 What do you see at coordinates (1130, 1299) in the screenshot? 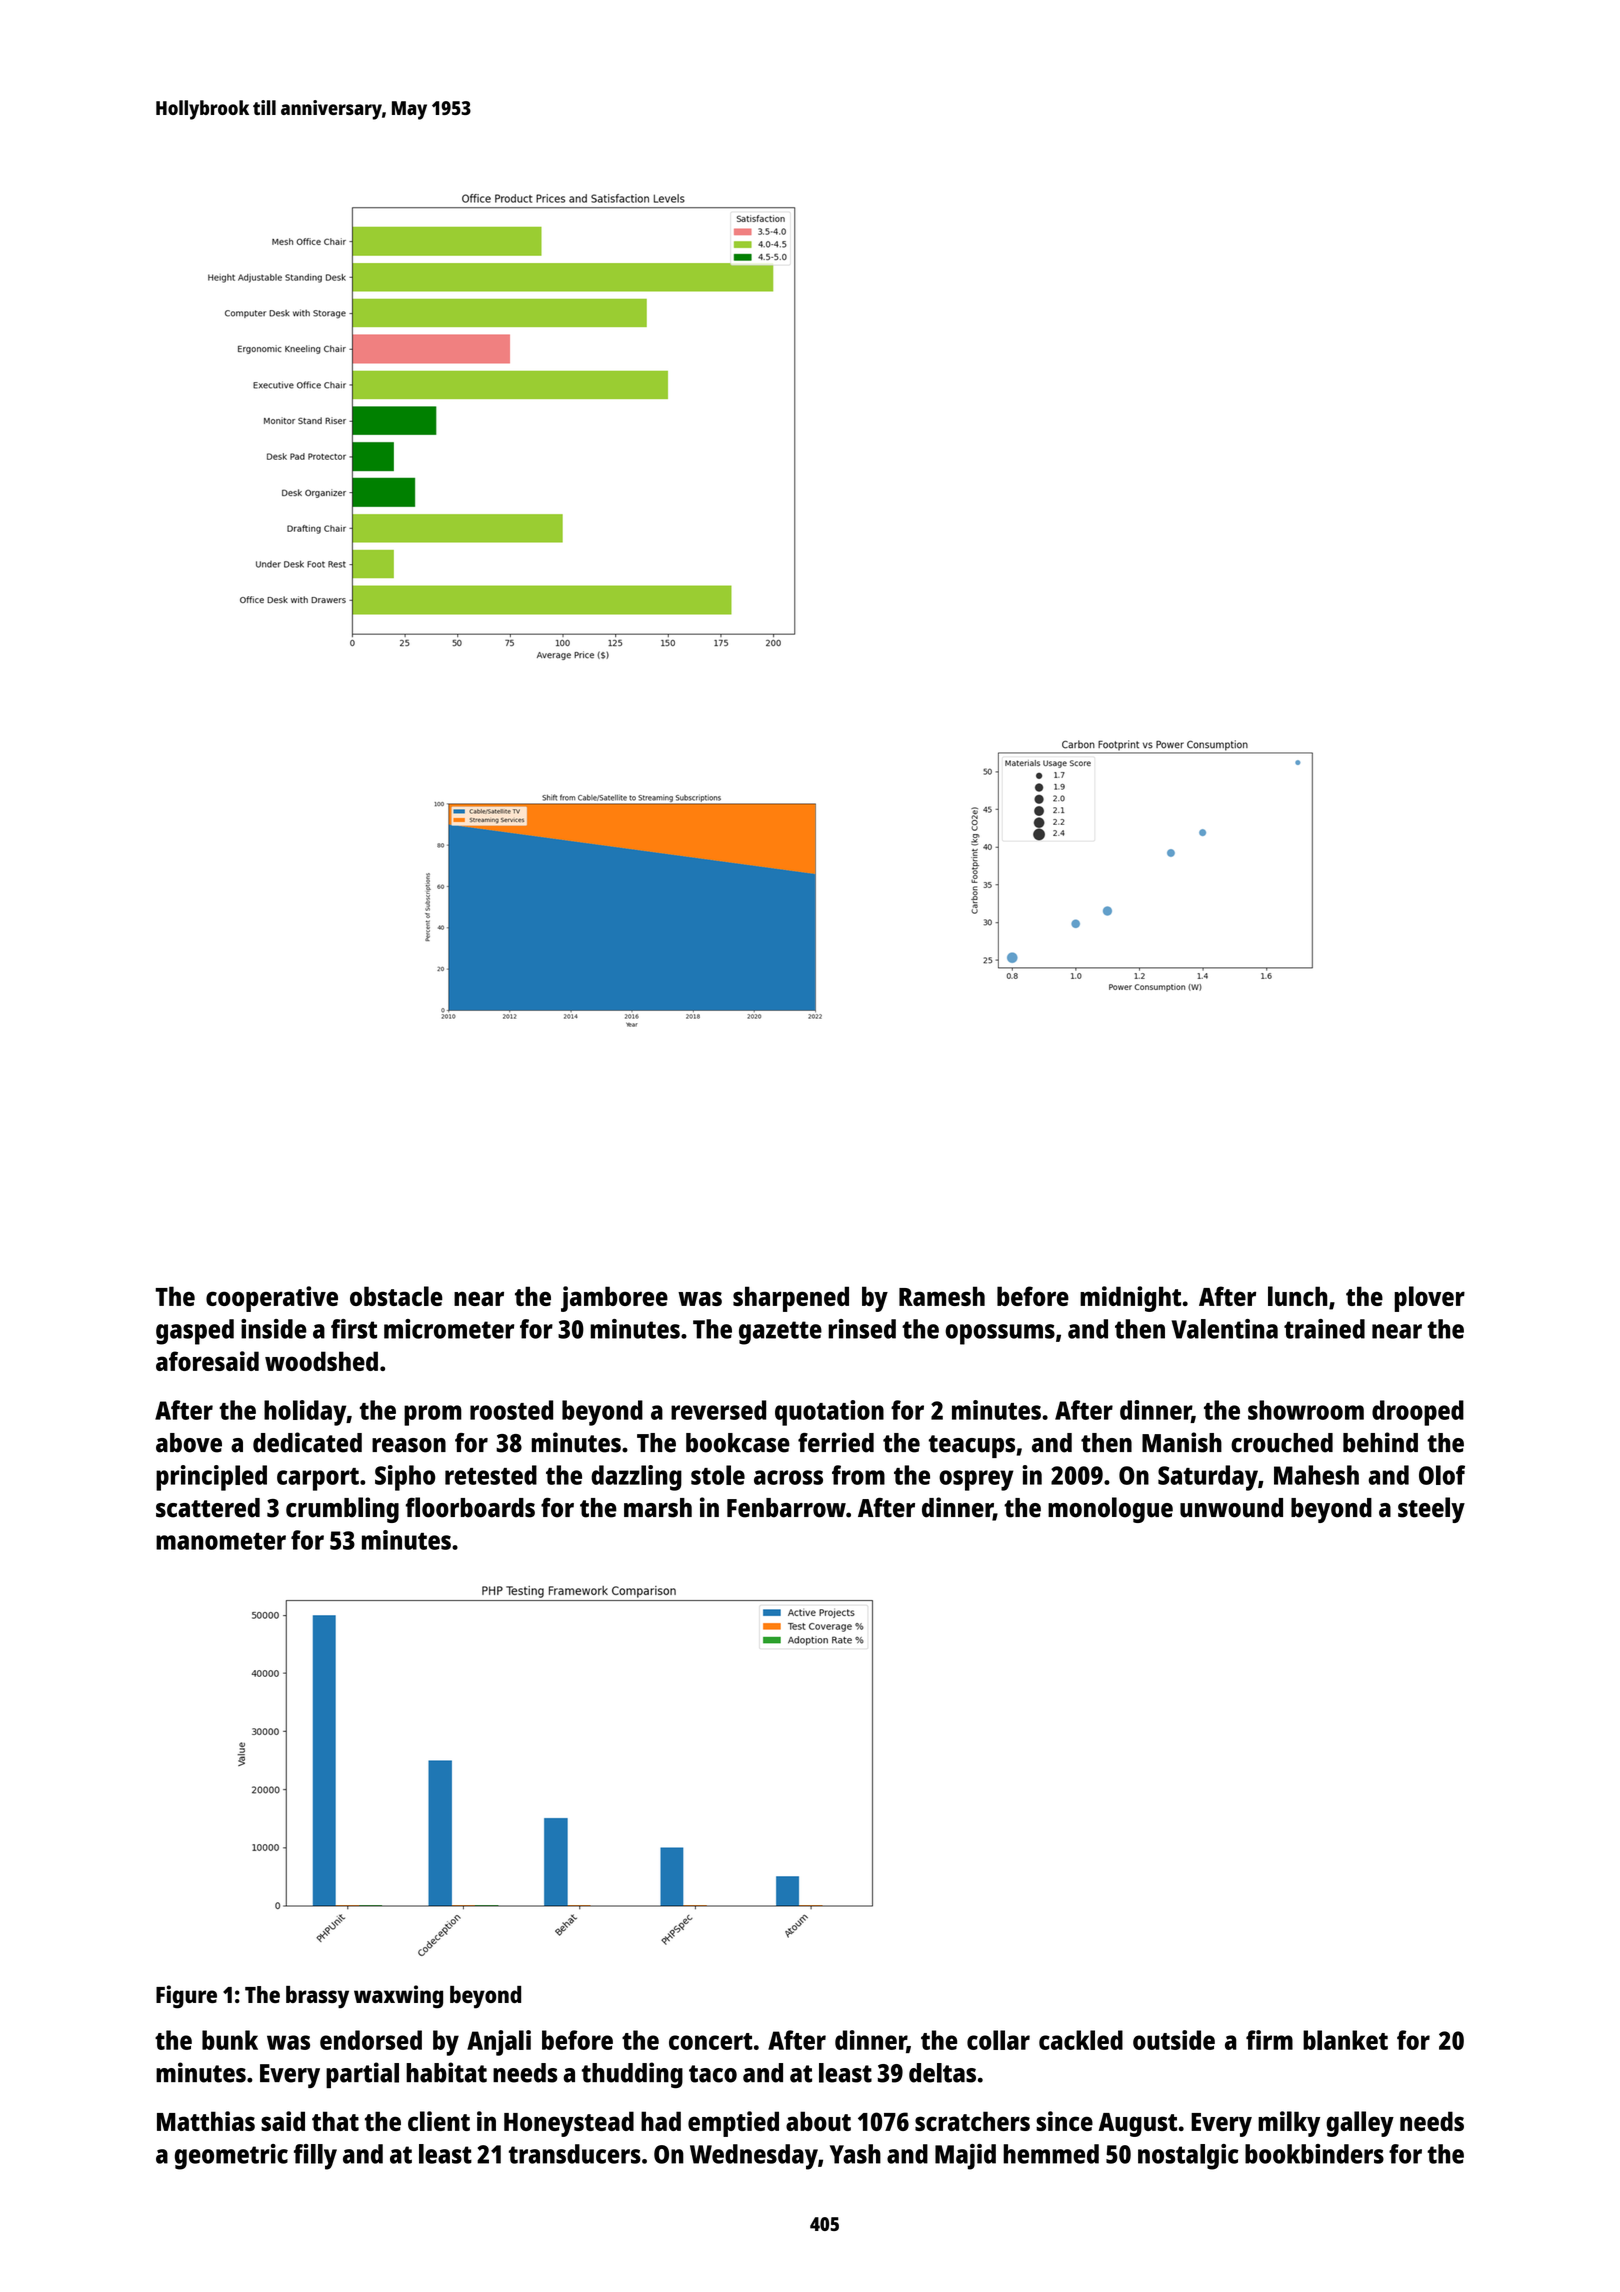
I see `midnight` at bounding box center [1130, 1299].
